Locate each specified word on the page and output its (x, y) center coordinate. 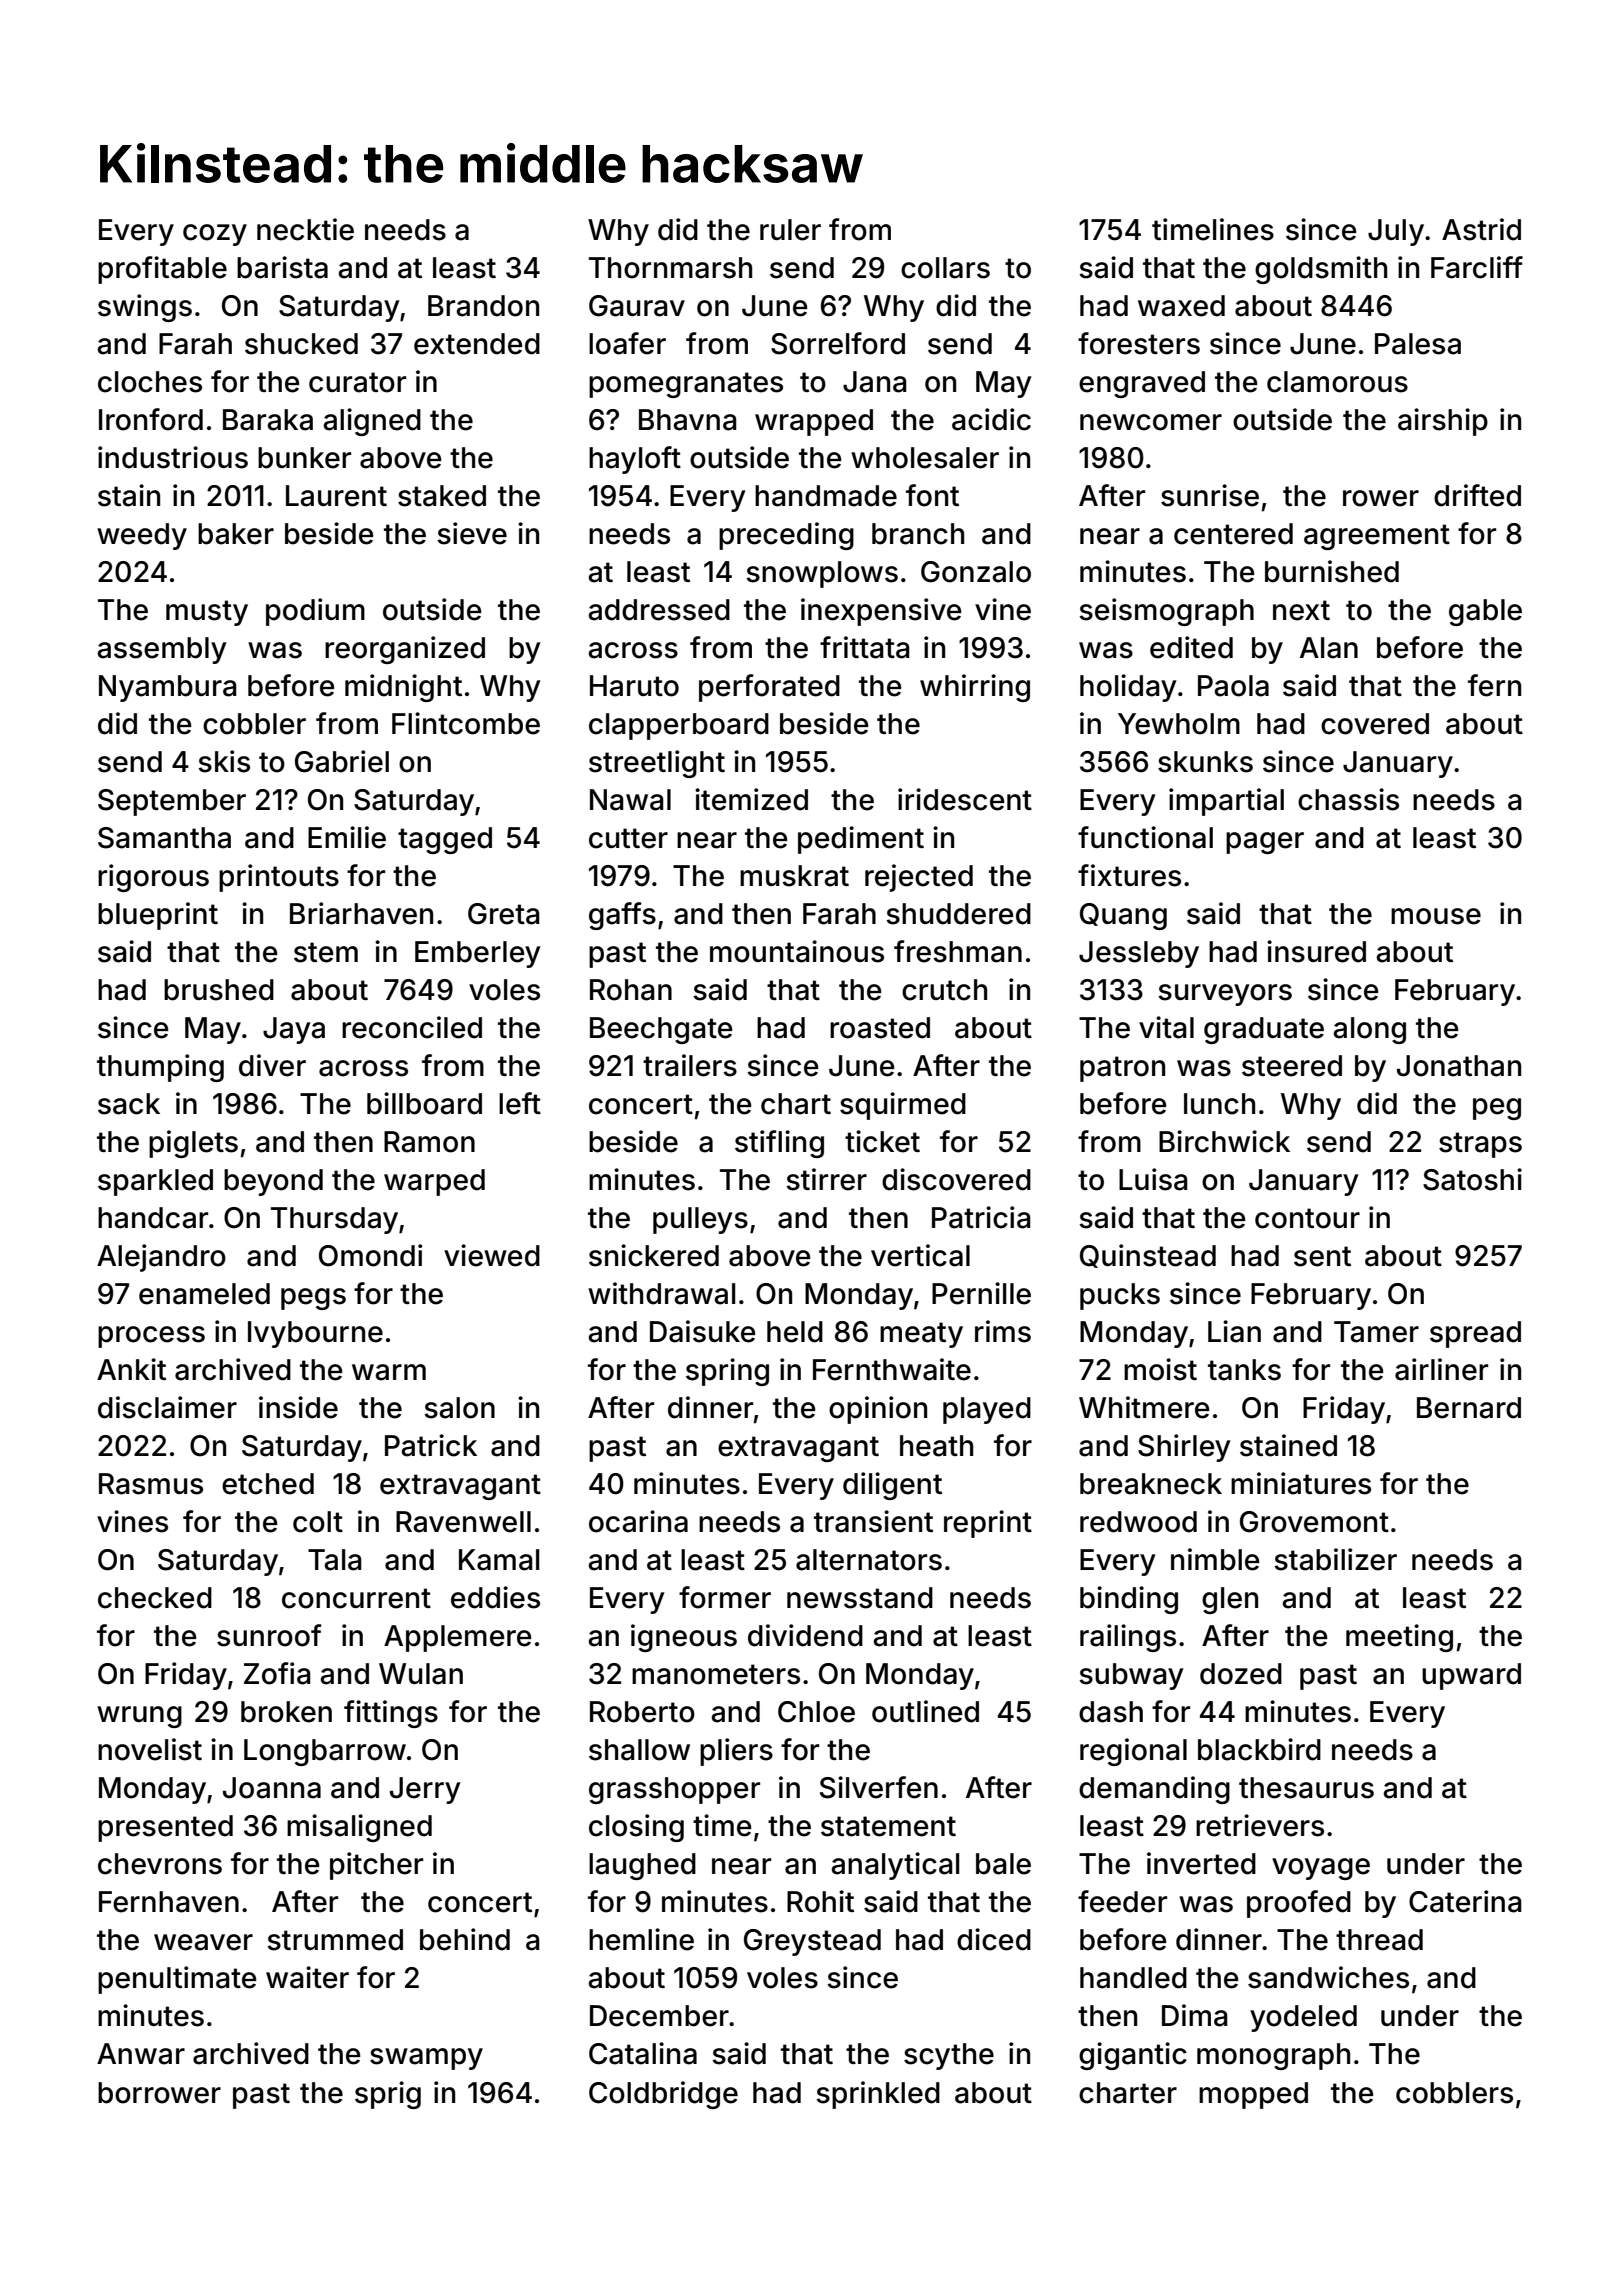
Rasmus (151, 1484)
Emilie (347, 837)
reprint (988, 1524)
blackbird (1259, 1749)
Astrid (1481, 229)
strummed (335, 1940)
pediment (861, 840)
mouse (1436, 916)
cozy (215, 235)
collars (945, 268)
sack (129, 1104)
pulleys (700, 1220)
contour (1307, 1218)
